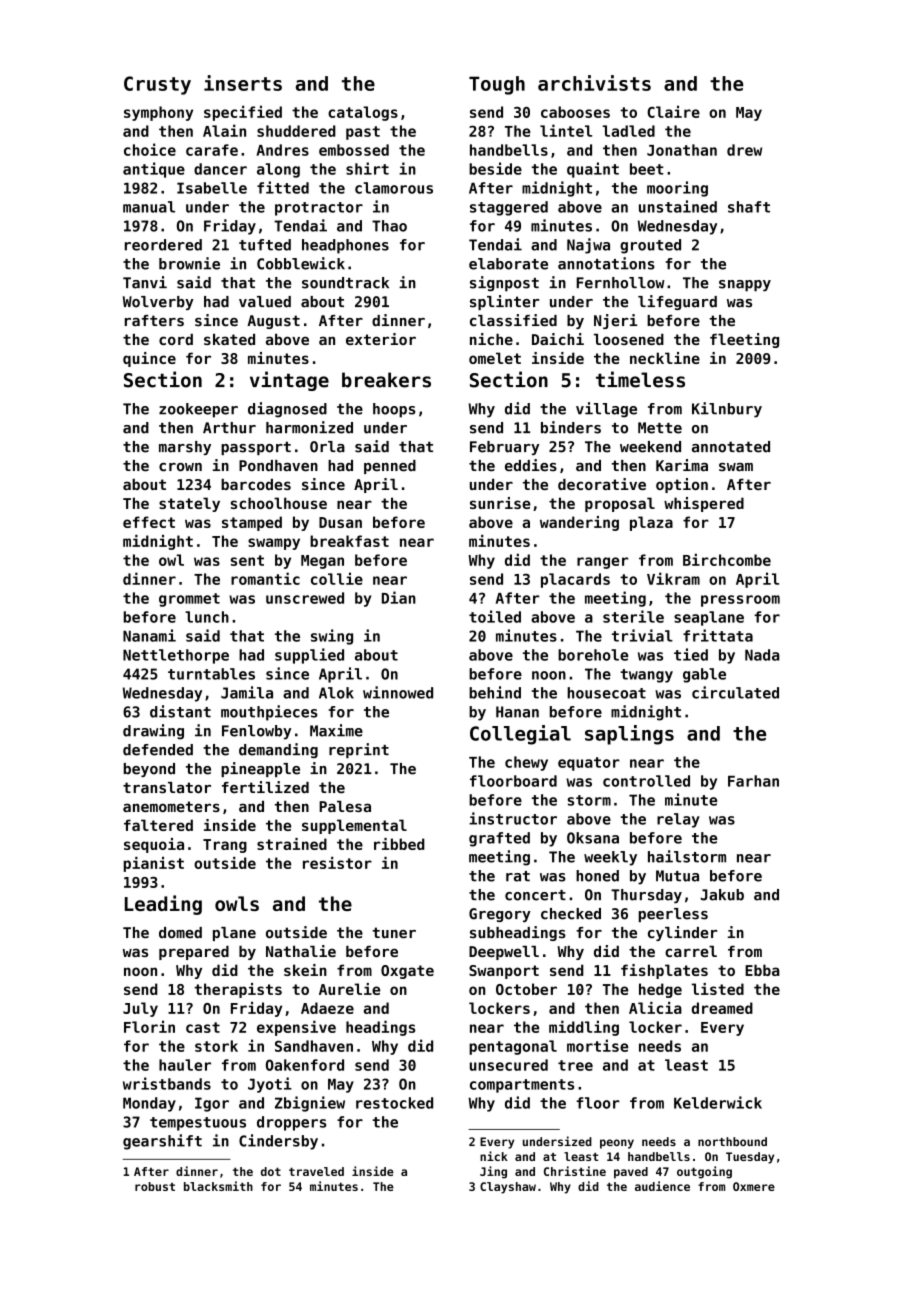 The image size is (908, 1316). What do you see at coordinates (149, 1104) in the document?
I see `Monday` at bounding box center [149, 1104].
